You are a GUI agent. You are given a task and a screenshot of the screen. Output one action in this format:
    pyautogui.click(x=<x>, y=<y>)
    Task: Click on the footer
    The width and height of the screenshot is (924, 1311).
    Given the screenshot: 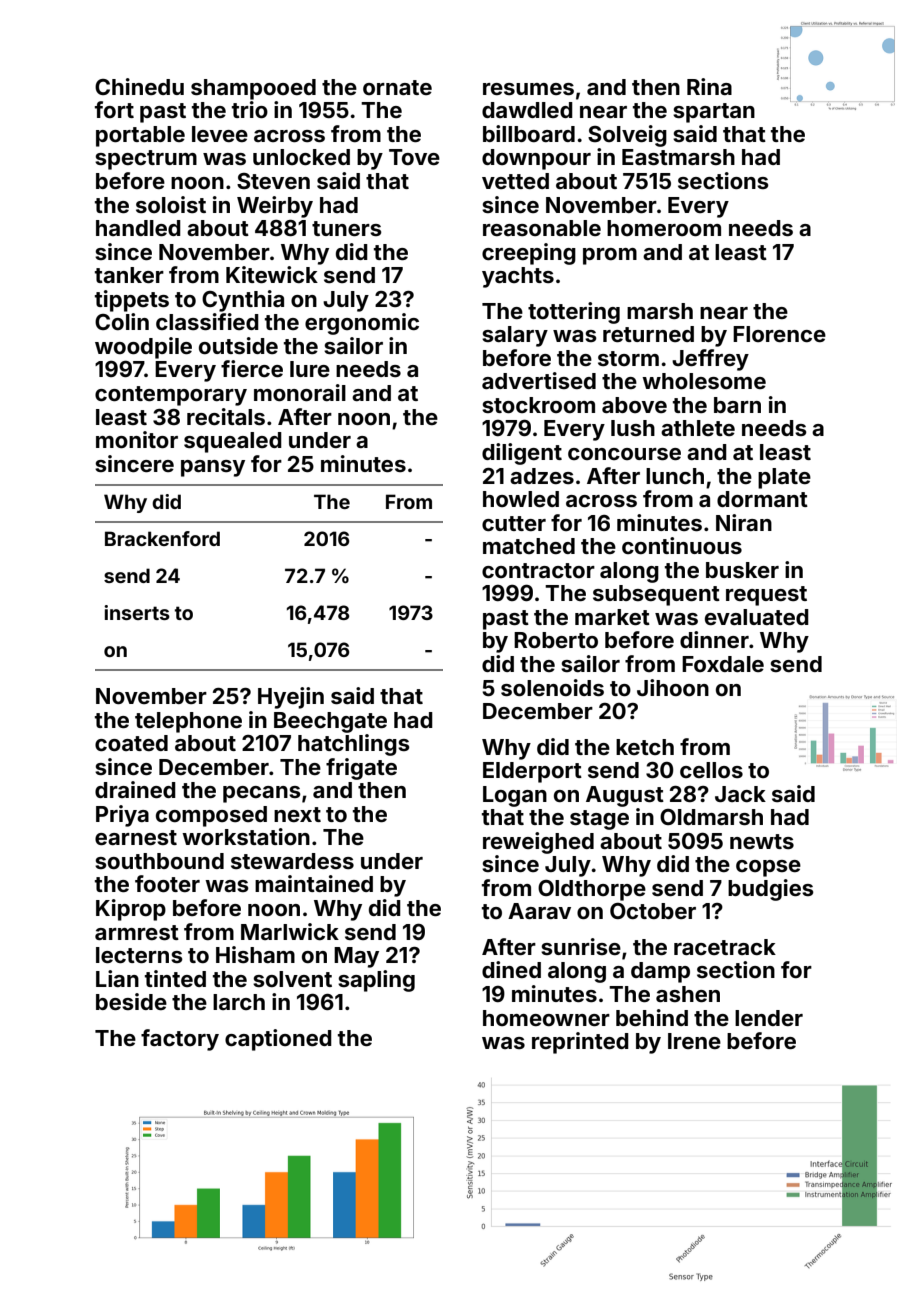 What is the action you would take?
    pyautogui.click(x=167, y=883)
